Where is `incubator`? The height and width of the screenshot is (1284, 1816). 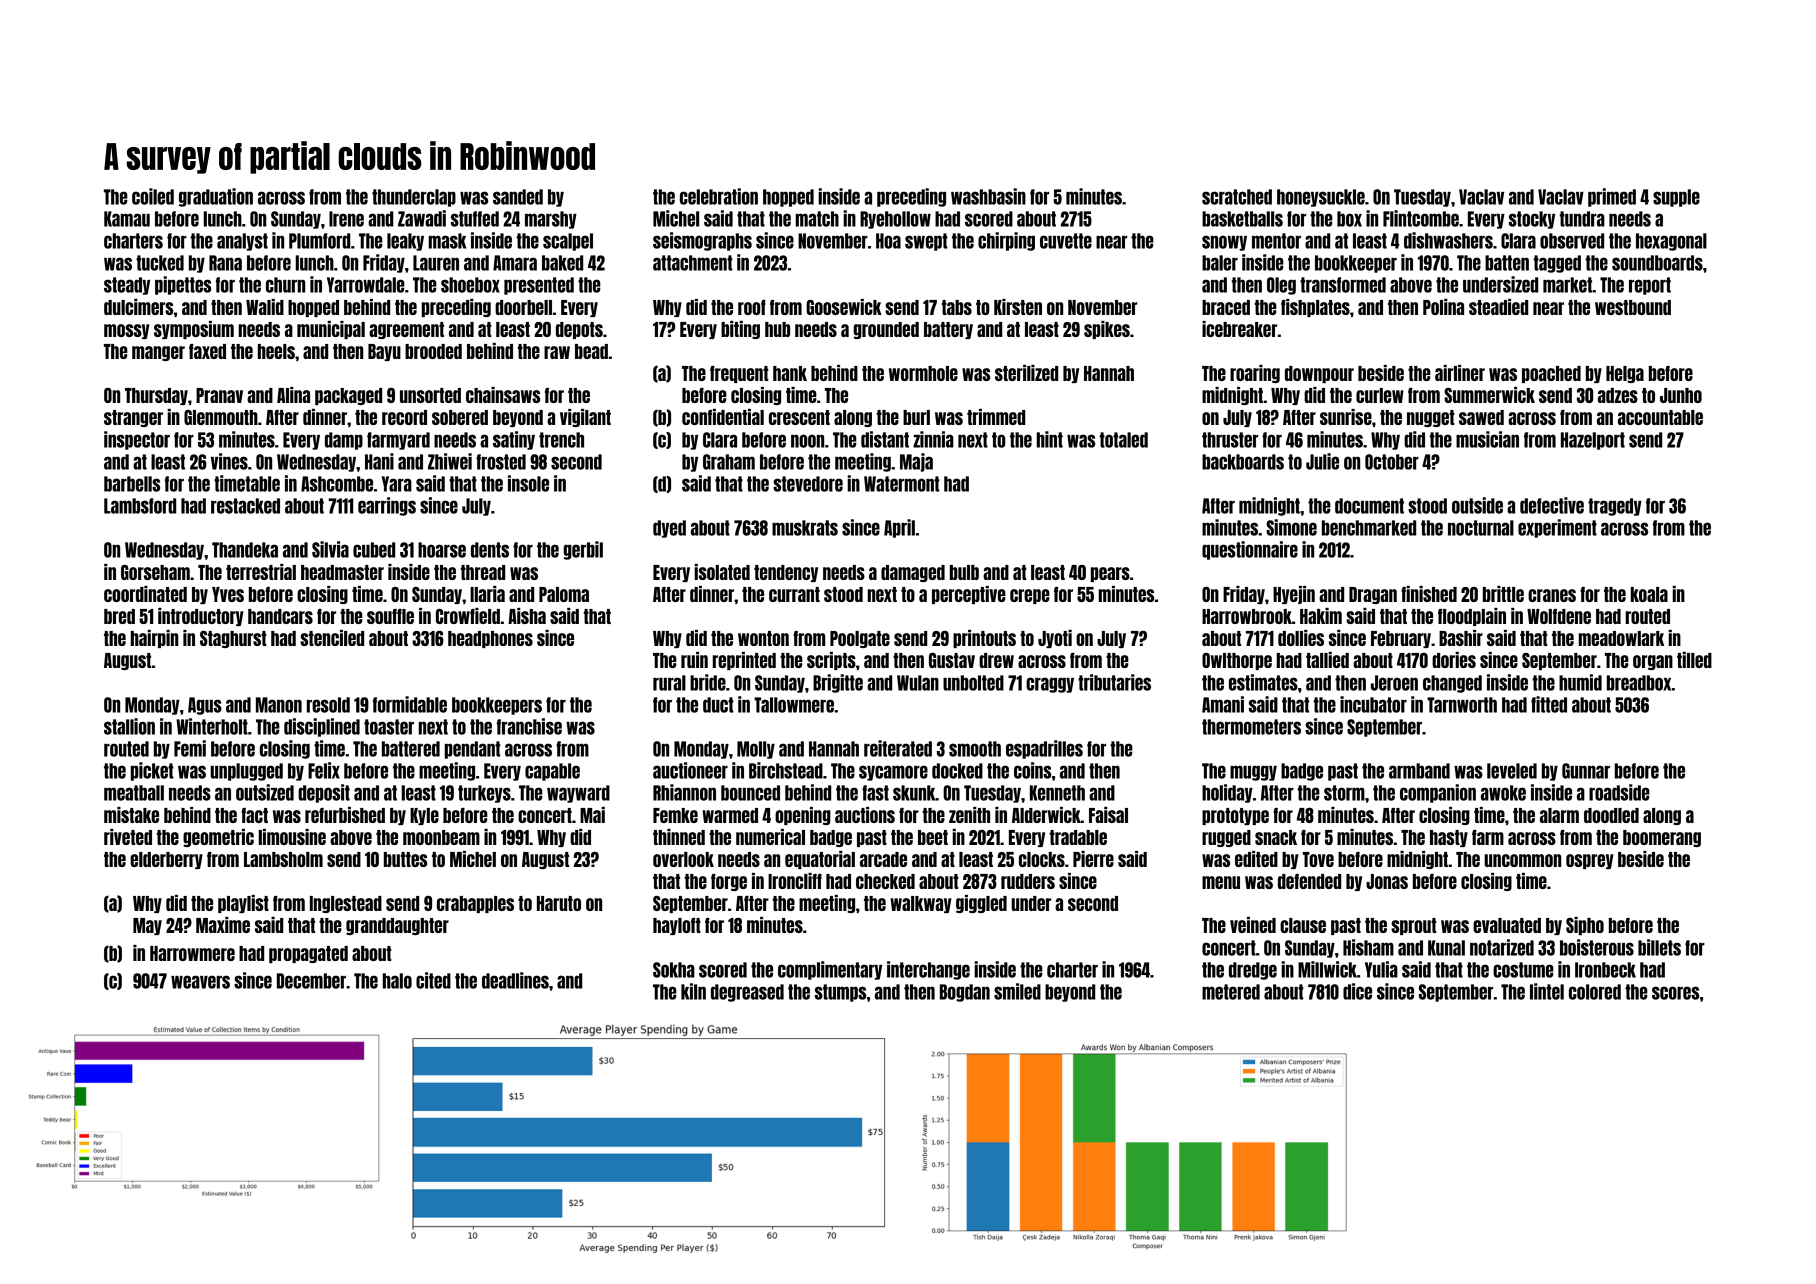 incubator is located at coordinates (1373, 704).
